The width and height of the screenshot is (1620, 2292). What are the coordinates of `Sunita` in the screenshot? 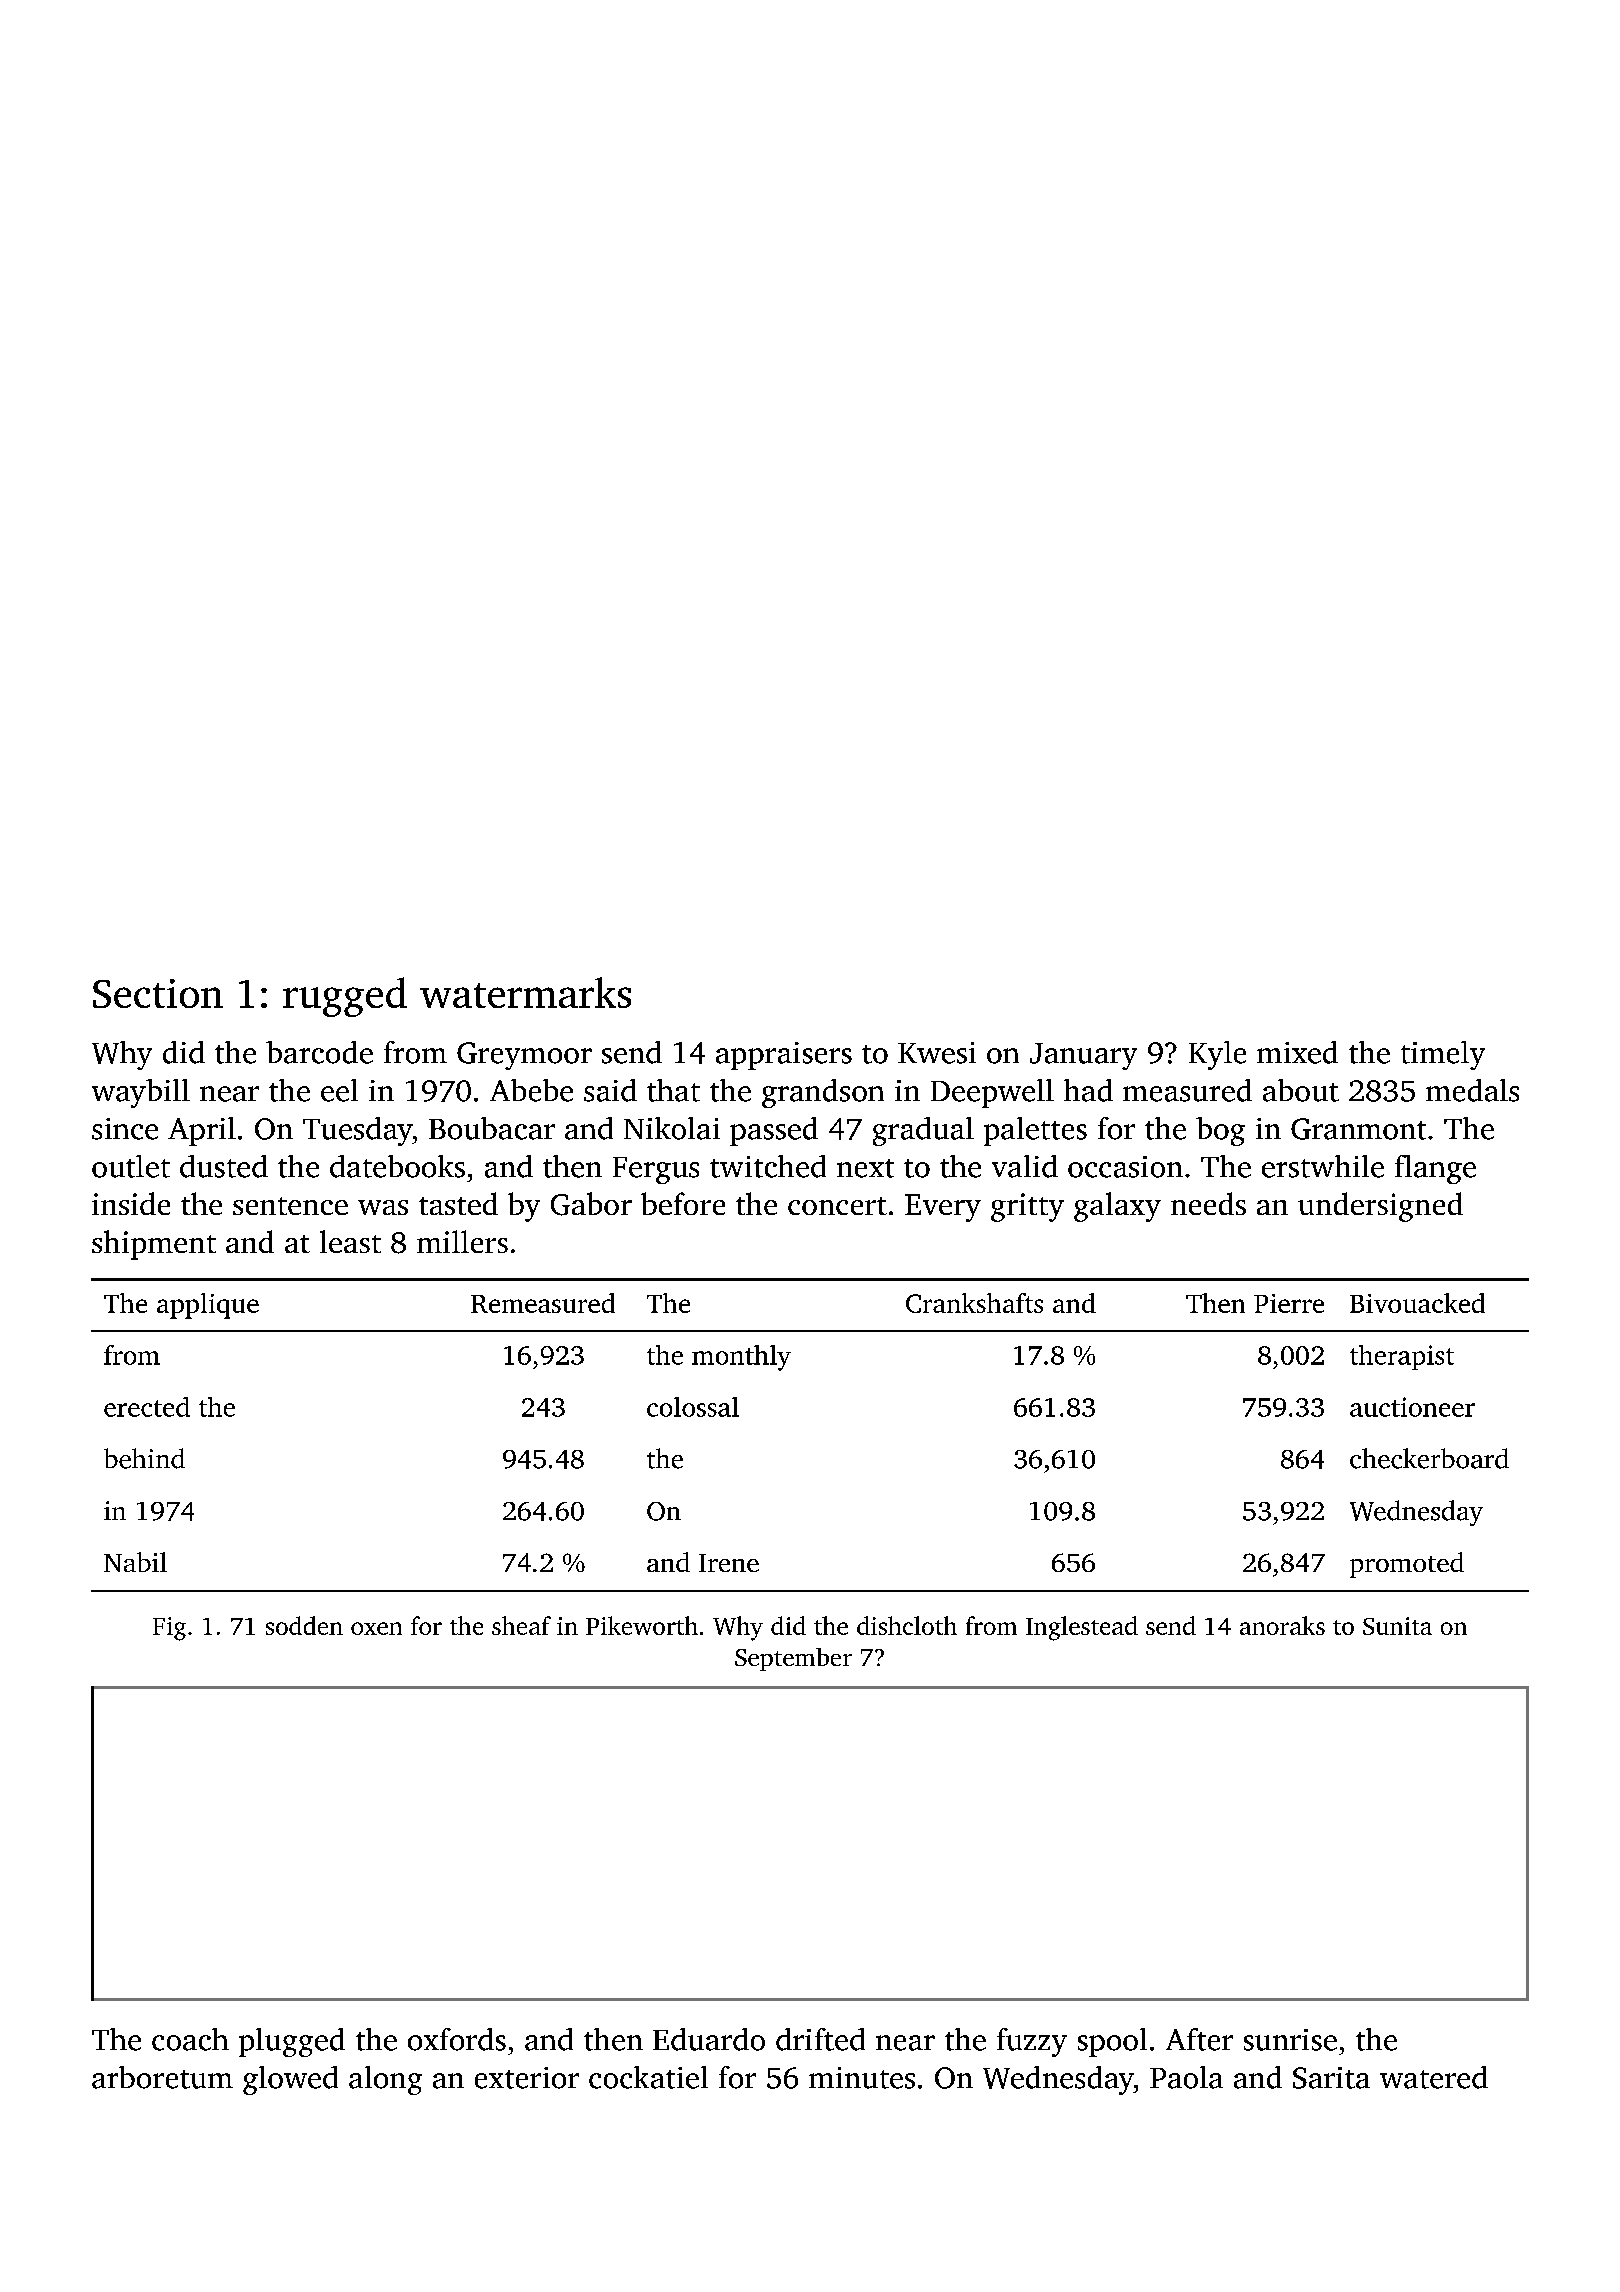 It's located at (1397, 1626).
